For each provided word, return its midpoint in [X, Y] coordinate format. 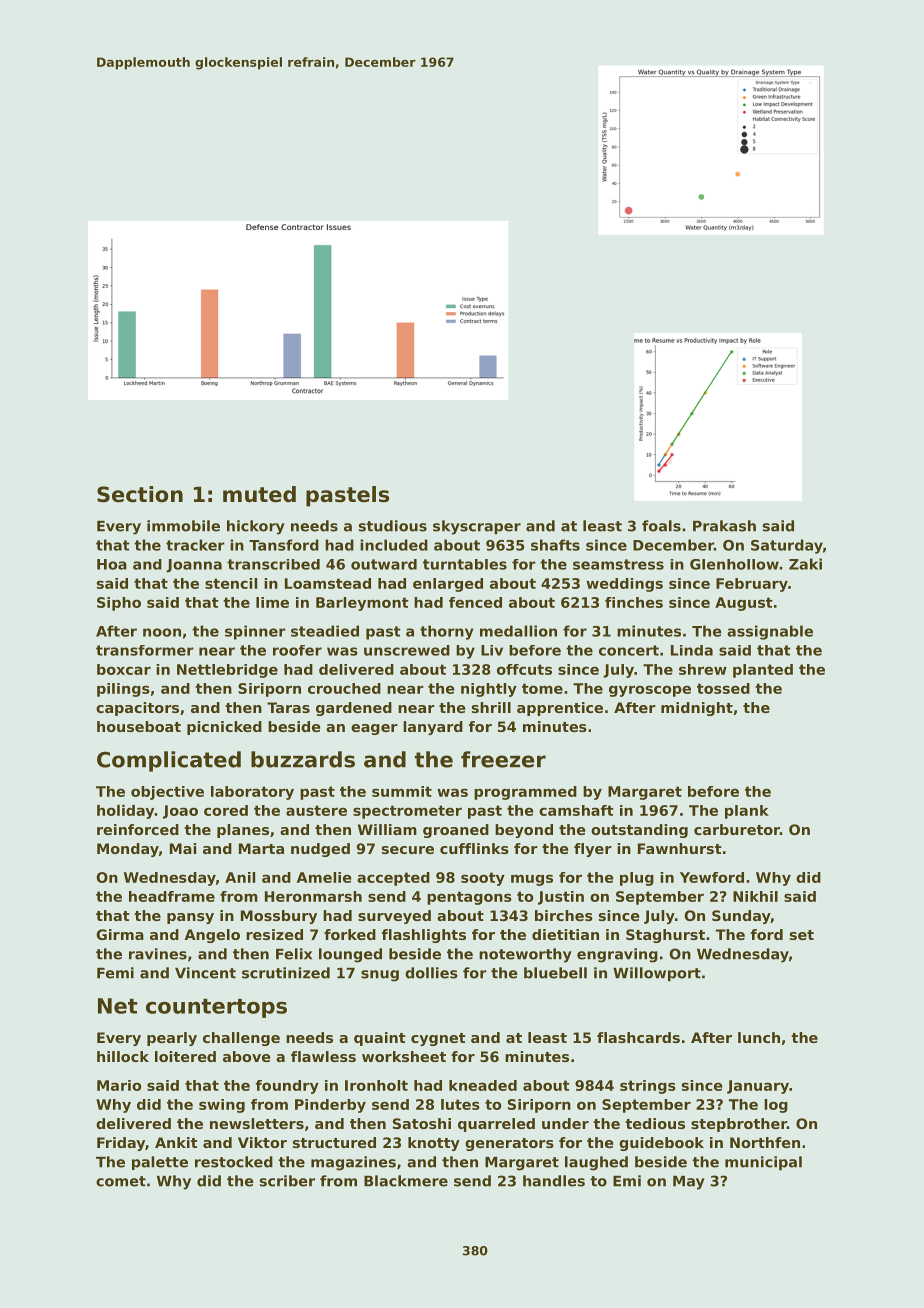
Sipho [119, 604]
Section [140, 494]
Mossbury [279, 917]
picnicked [224, 728]
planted [763, 671]
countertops [216, 1008]
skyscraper [477, 527]
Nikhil [755, 896]
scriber [287, 1181]
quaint [380, 1039]
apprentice [560, 709]
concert [629, 650]
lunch [759, 1037]
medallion [518, 631]
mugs [532, 880]
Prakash [724, 526]
